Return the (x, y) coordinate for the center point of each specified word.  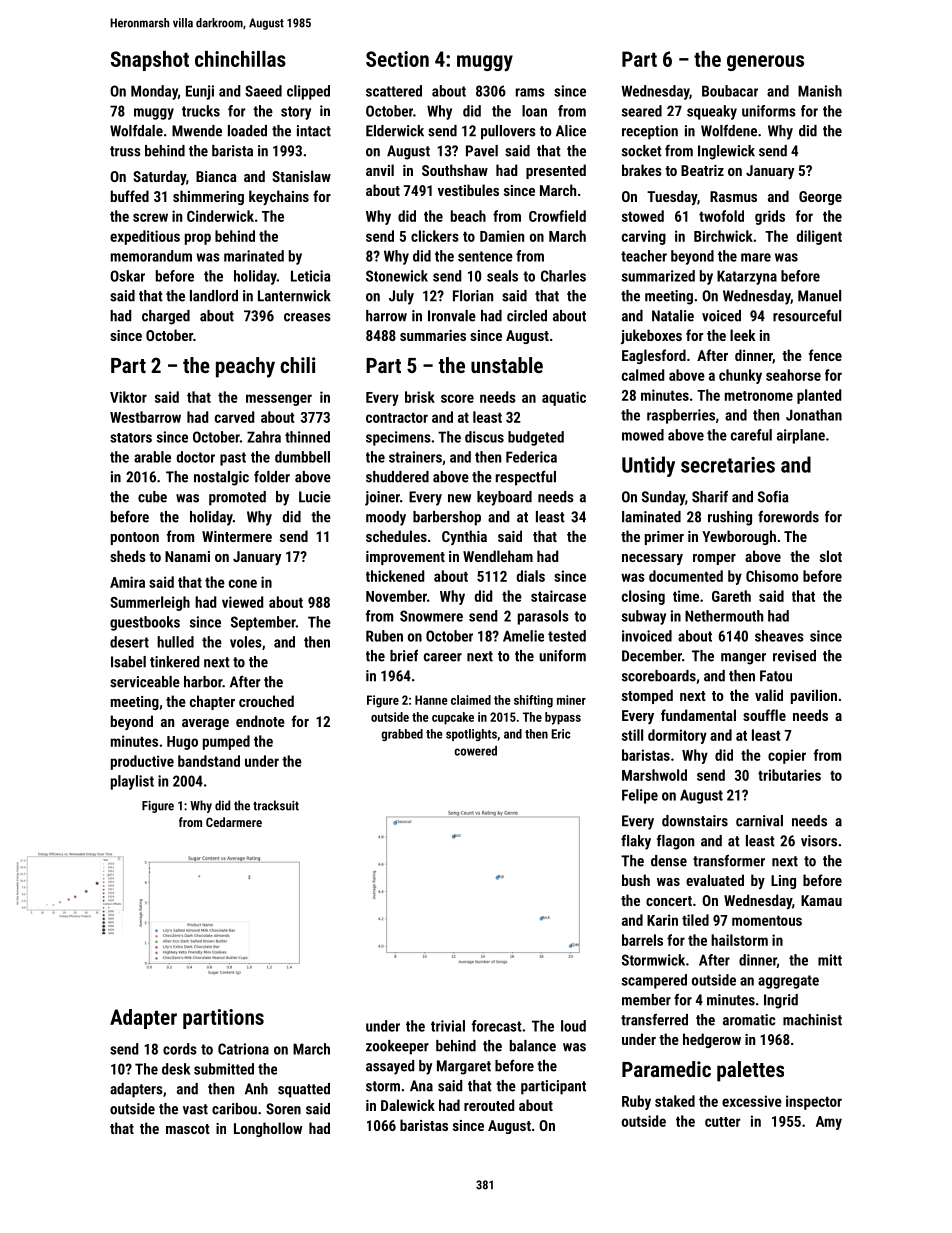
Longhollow (268, 1129)
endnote (260, 721)
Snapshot (150, 61)
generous (765, 63)
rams (530, 92)
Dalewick (408, 1105)
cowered (475, 751)
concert (669, 901)
